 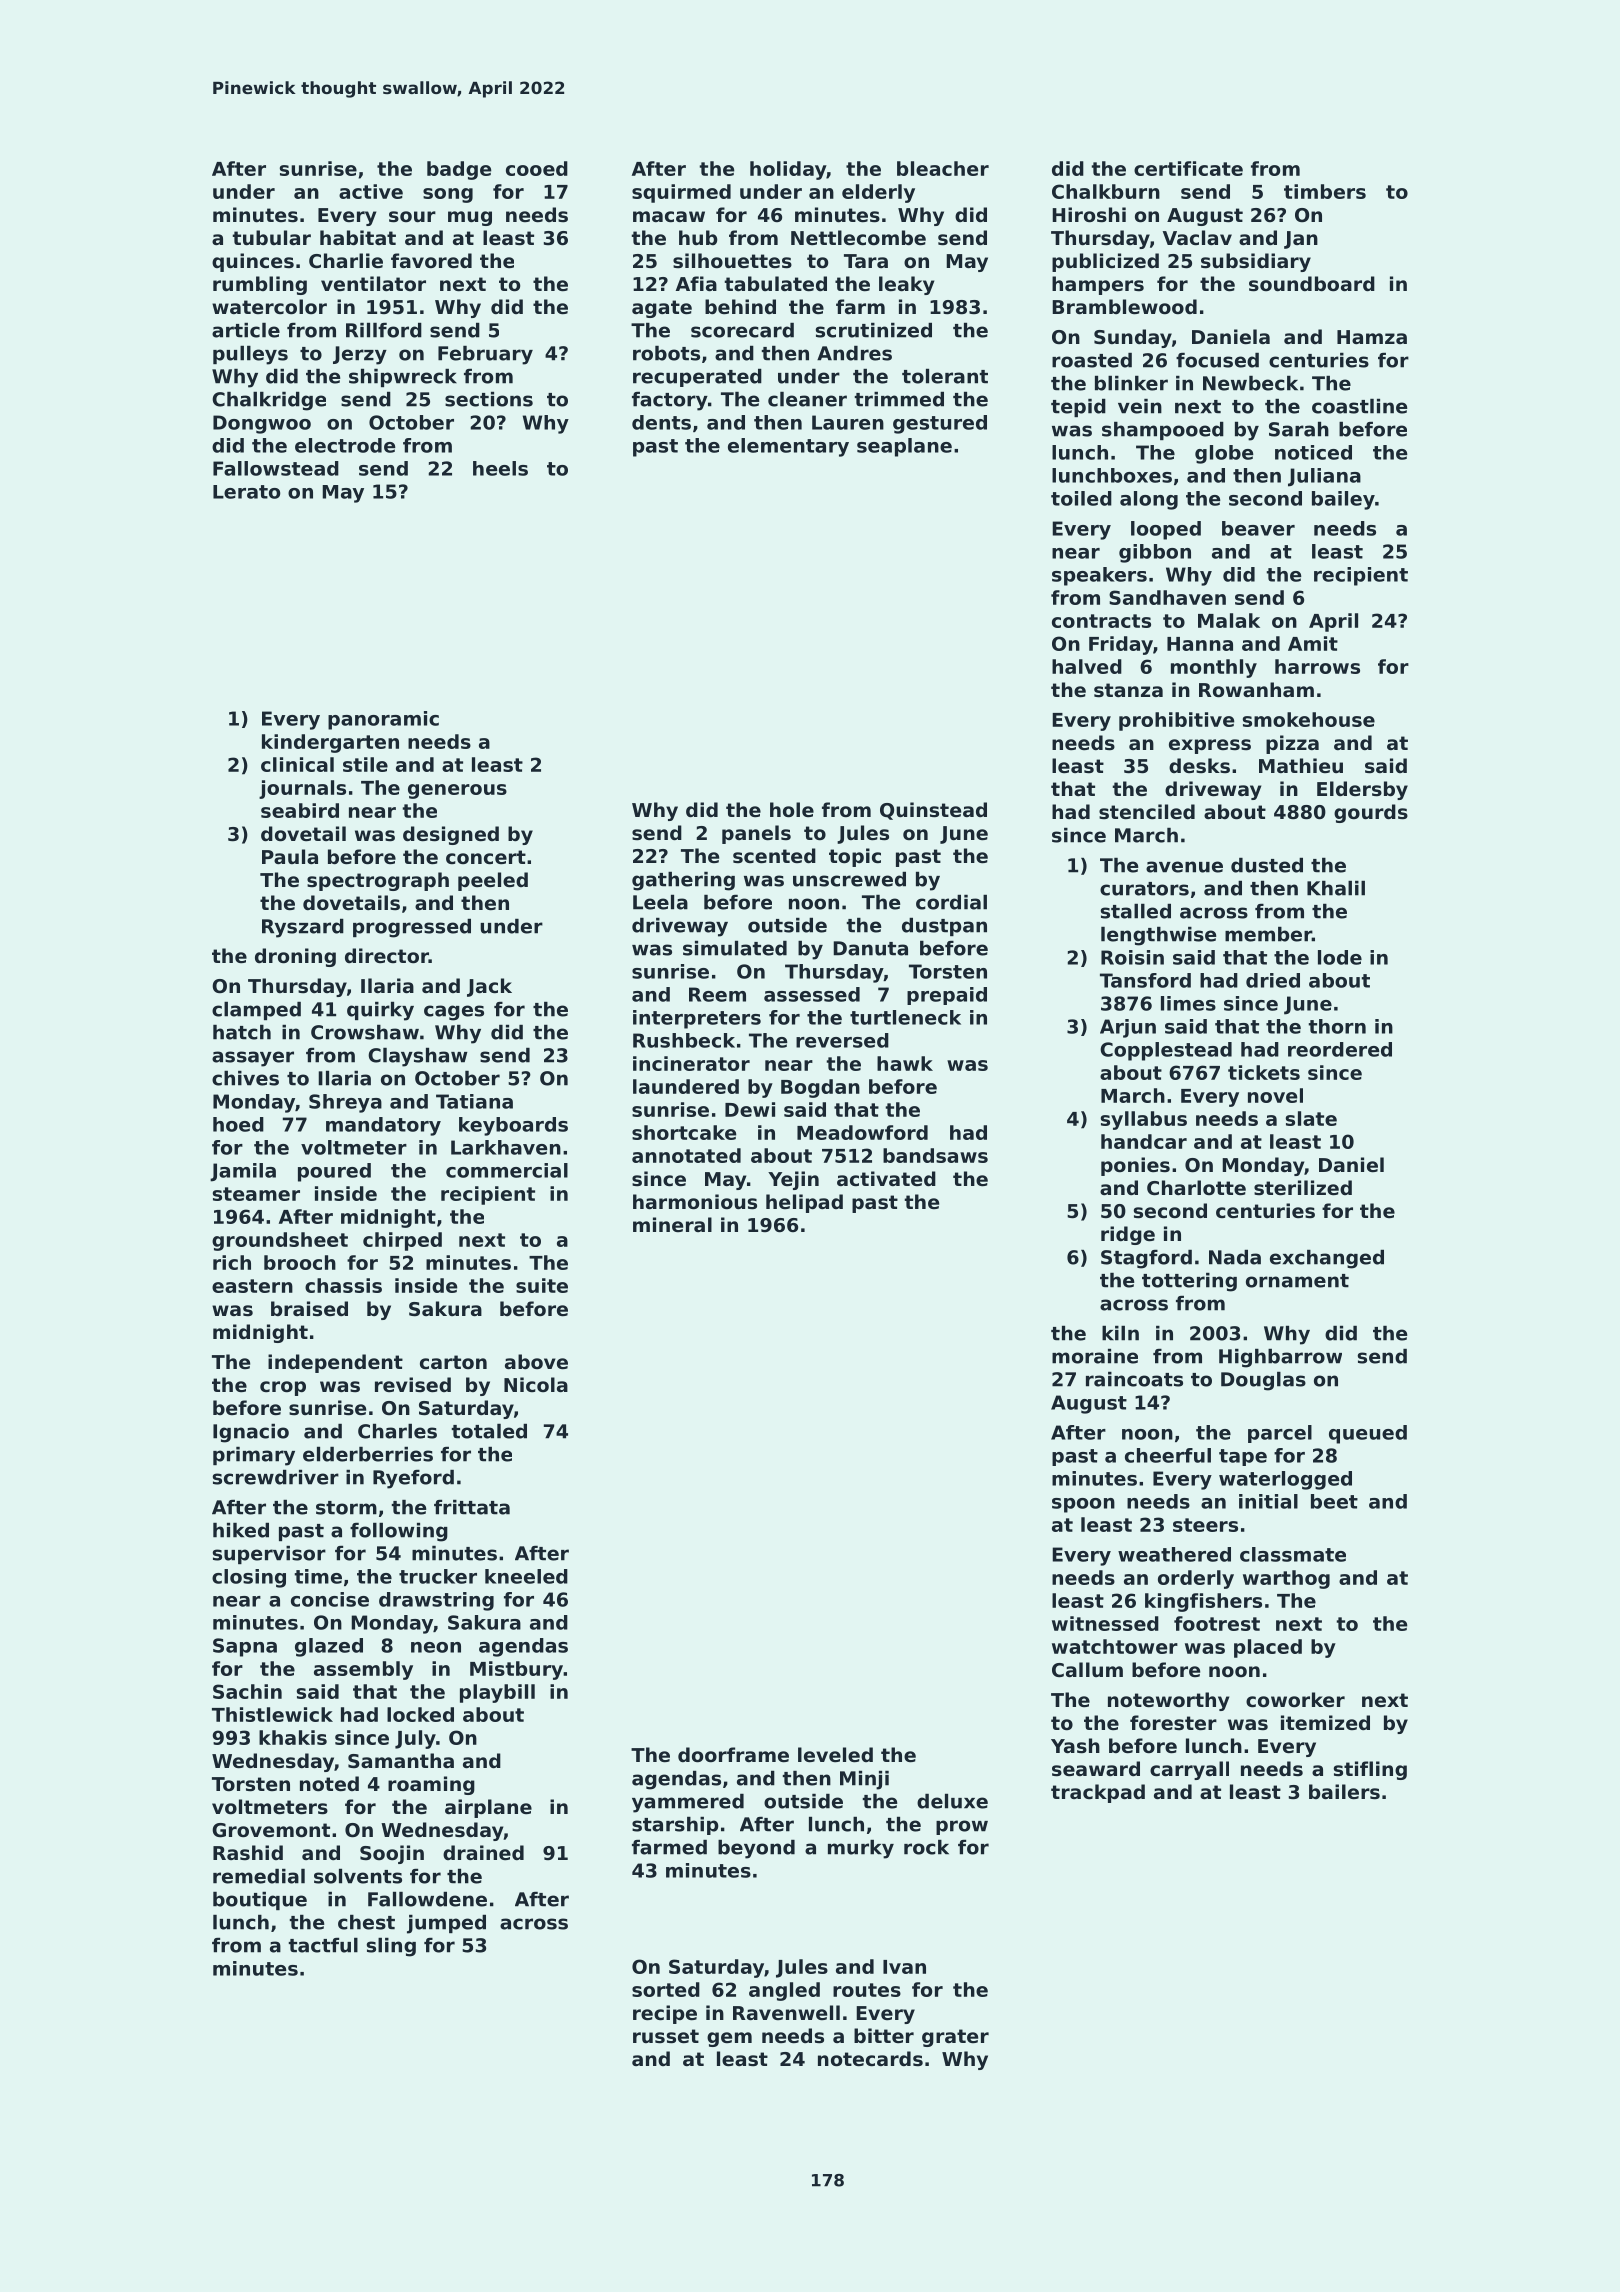 I want to click on activated, so click(x=886, y=1178).
